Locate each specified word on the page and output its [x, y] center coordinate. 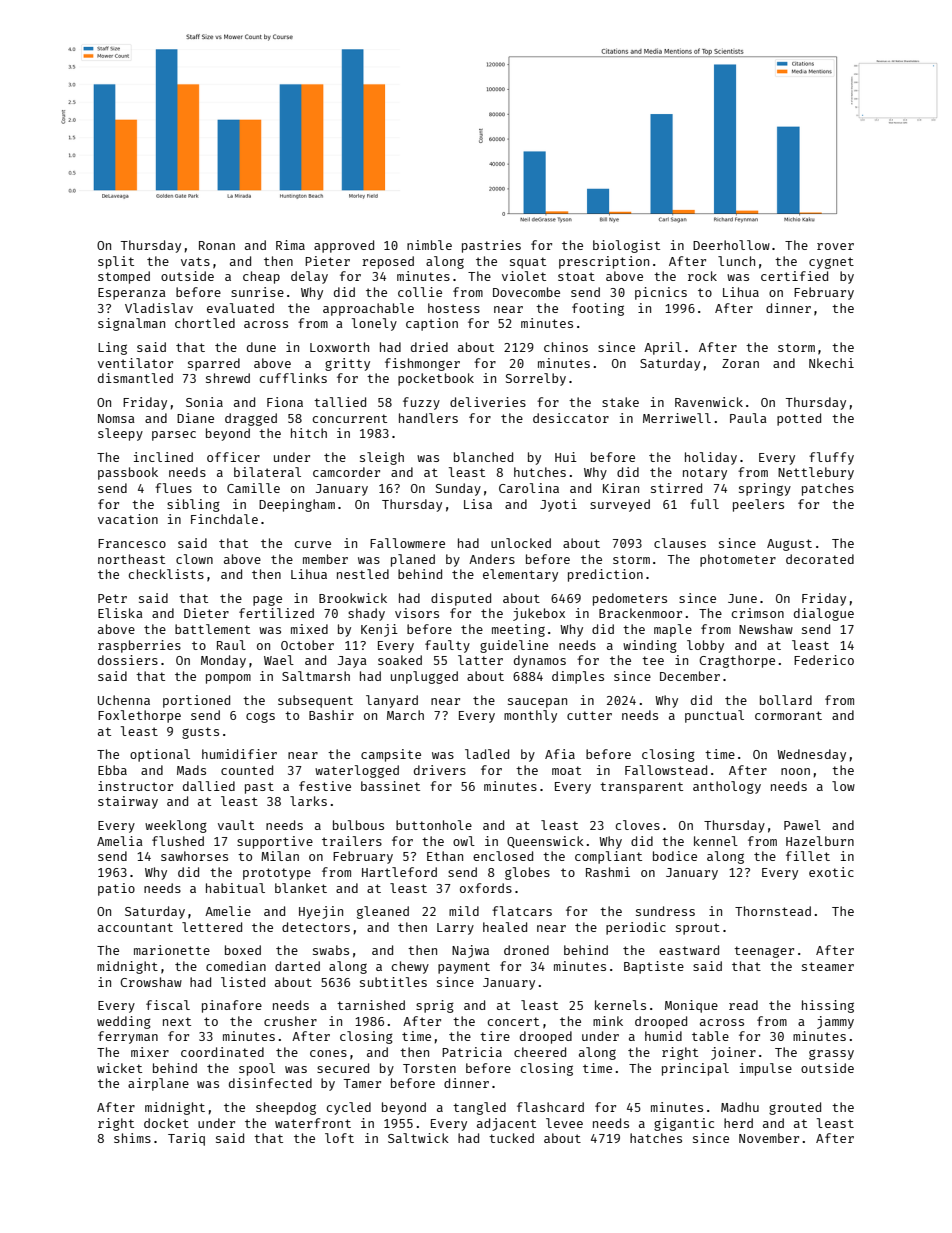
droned [526, 950]
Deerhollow [731, 245]
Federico [824, 660]
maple [673, 630]
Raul [231, 645]
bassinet [390, 786]
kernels [620, 1005]
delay [309, 277]
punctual [714, 716]
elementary [520, 575]
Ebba [112, 770]
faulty [447, 646]
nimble [429, 245]
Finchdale [224, 519]
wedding [124, 1022]
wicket [119, 1068]
